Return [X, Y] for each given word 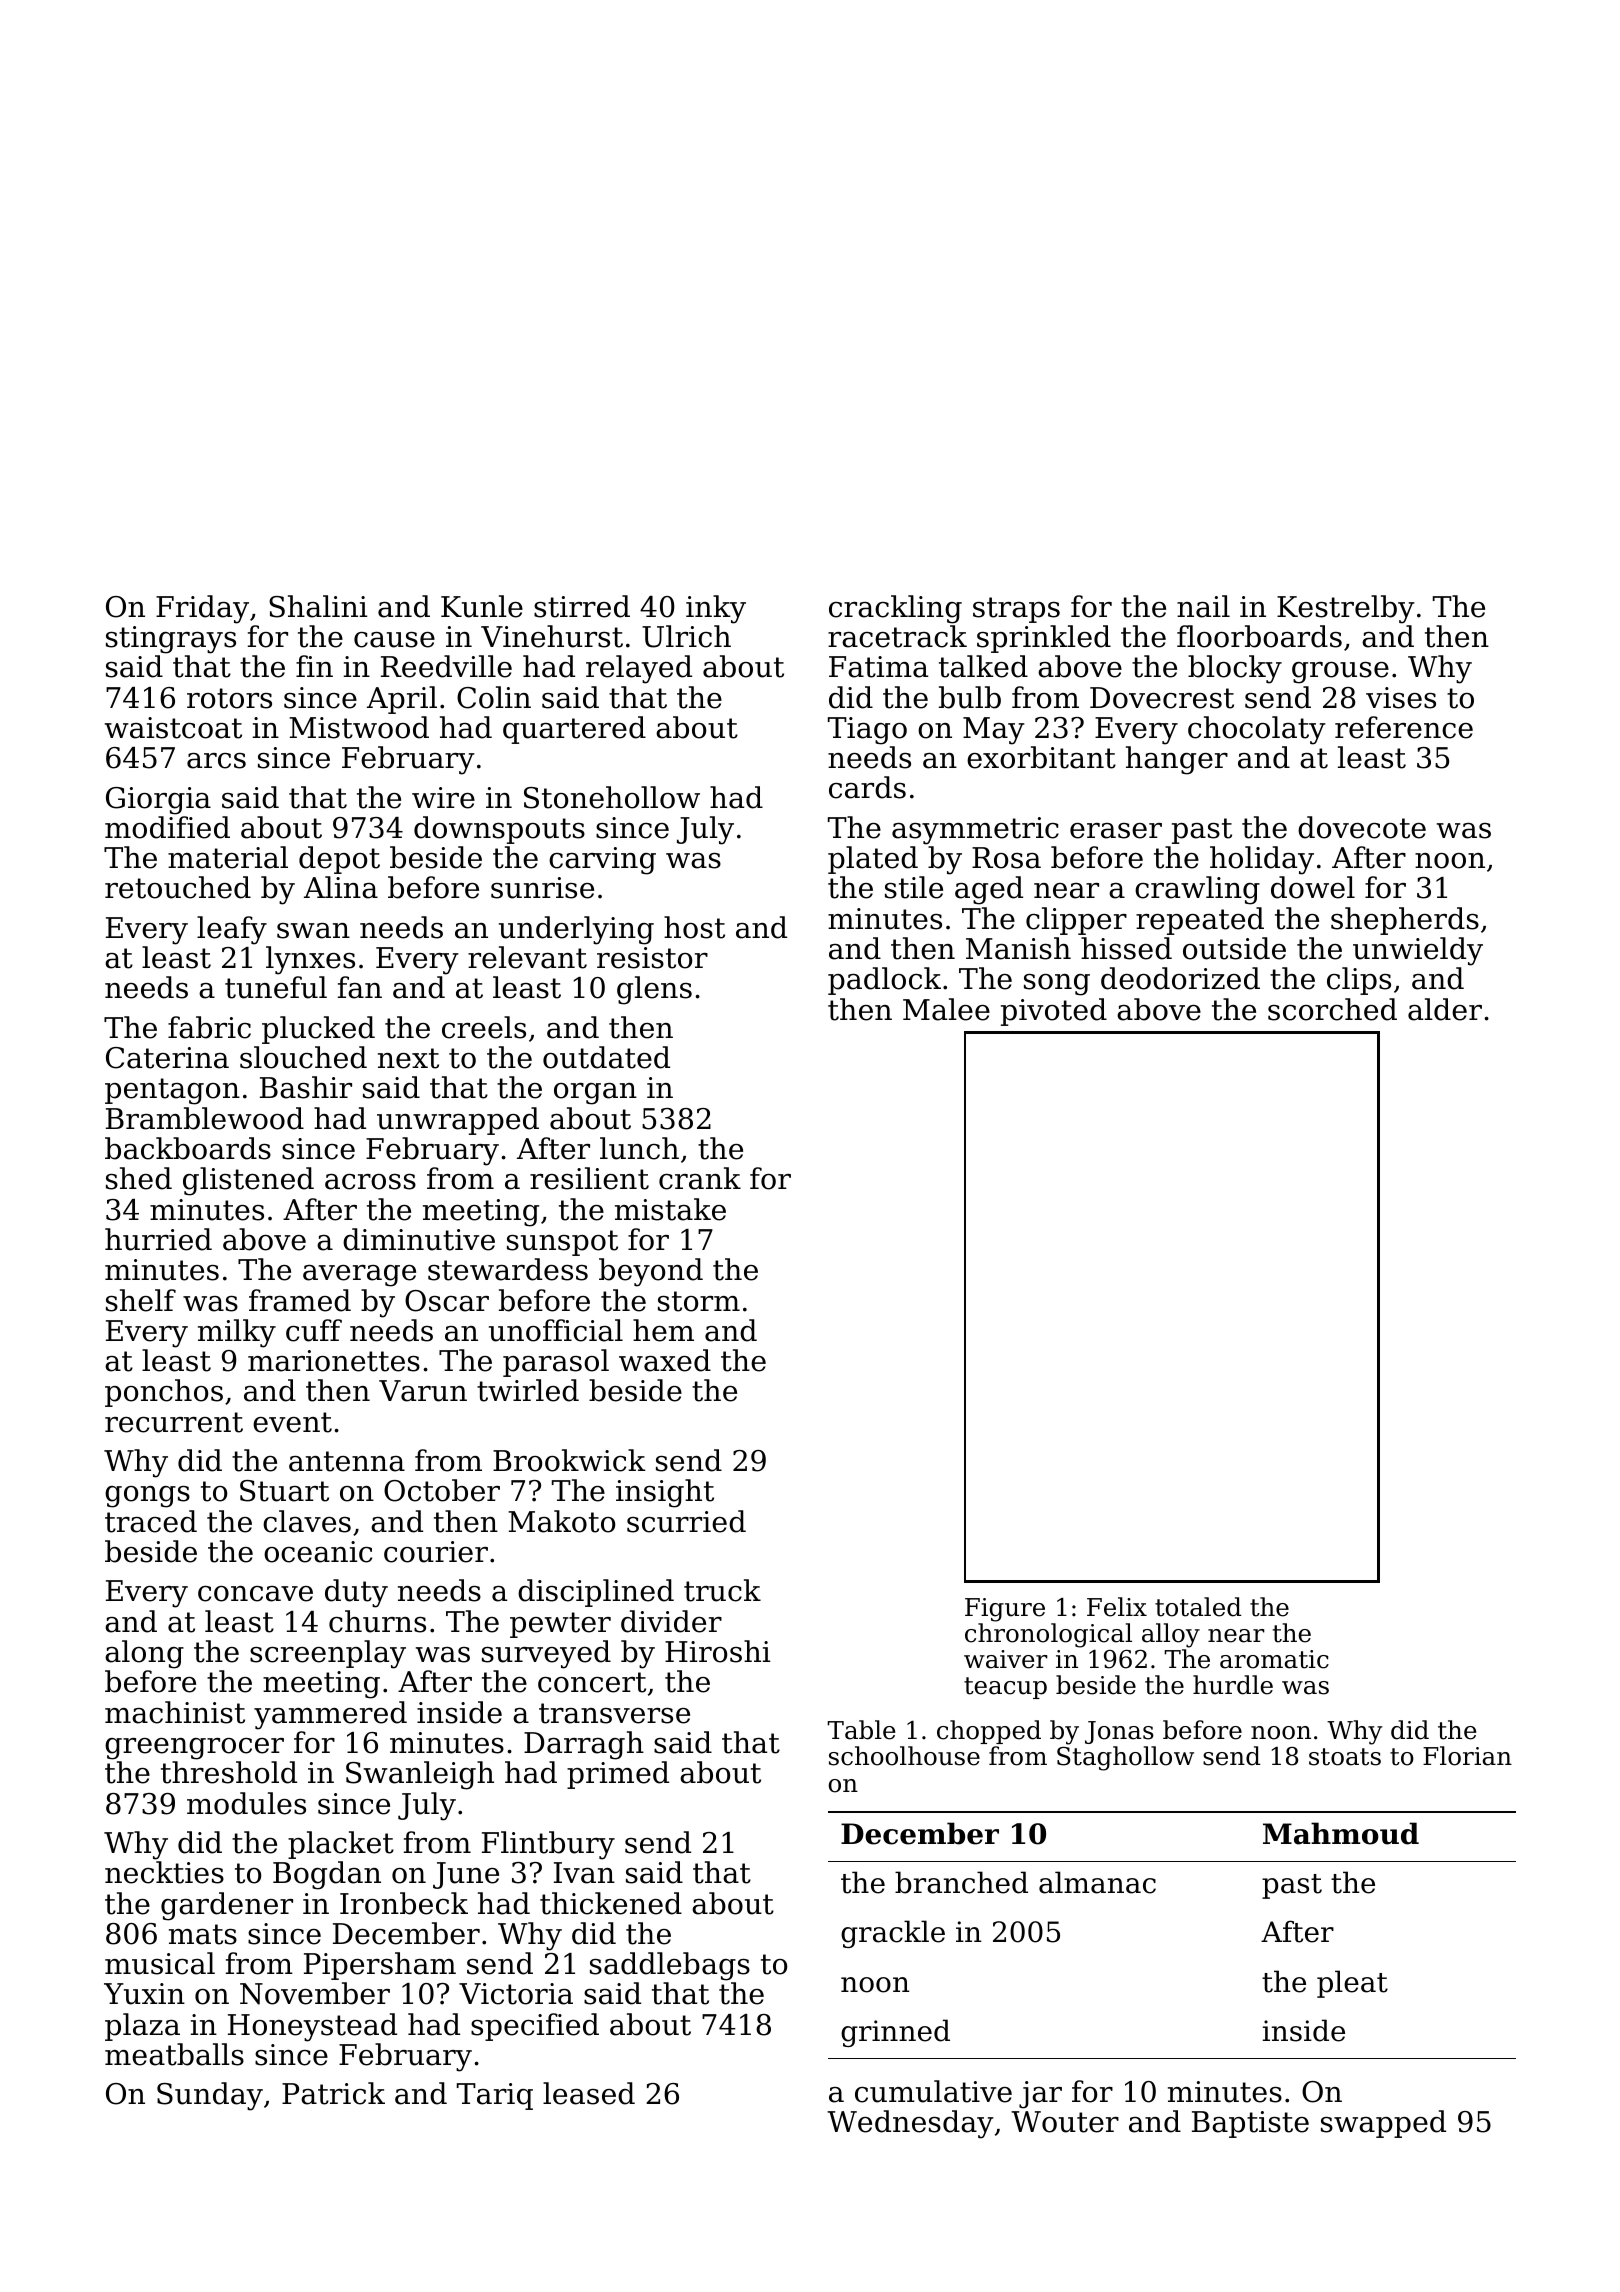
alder [1445, 1009]
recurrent [174, 1422]
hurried [158, 1239]
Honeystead [312, 2027]
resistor [652, 958]
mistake [670, 1209]
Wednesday [910, 2124]
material [228, 857]
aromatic [1274, 1659]
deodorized [1180, 978]
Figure [1005, 1610]
